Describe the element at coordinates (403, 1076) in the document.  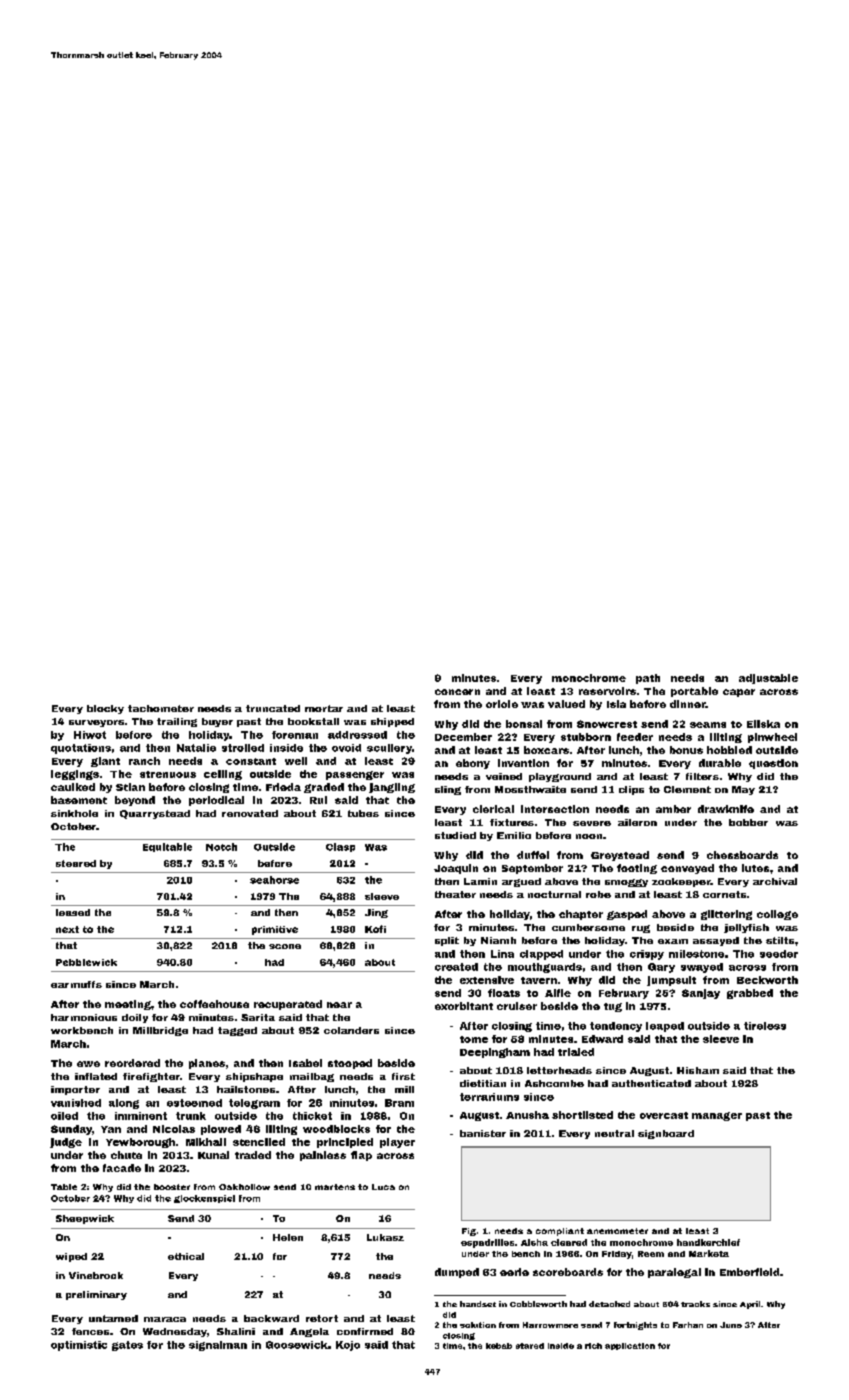
I see `first` at that location.
